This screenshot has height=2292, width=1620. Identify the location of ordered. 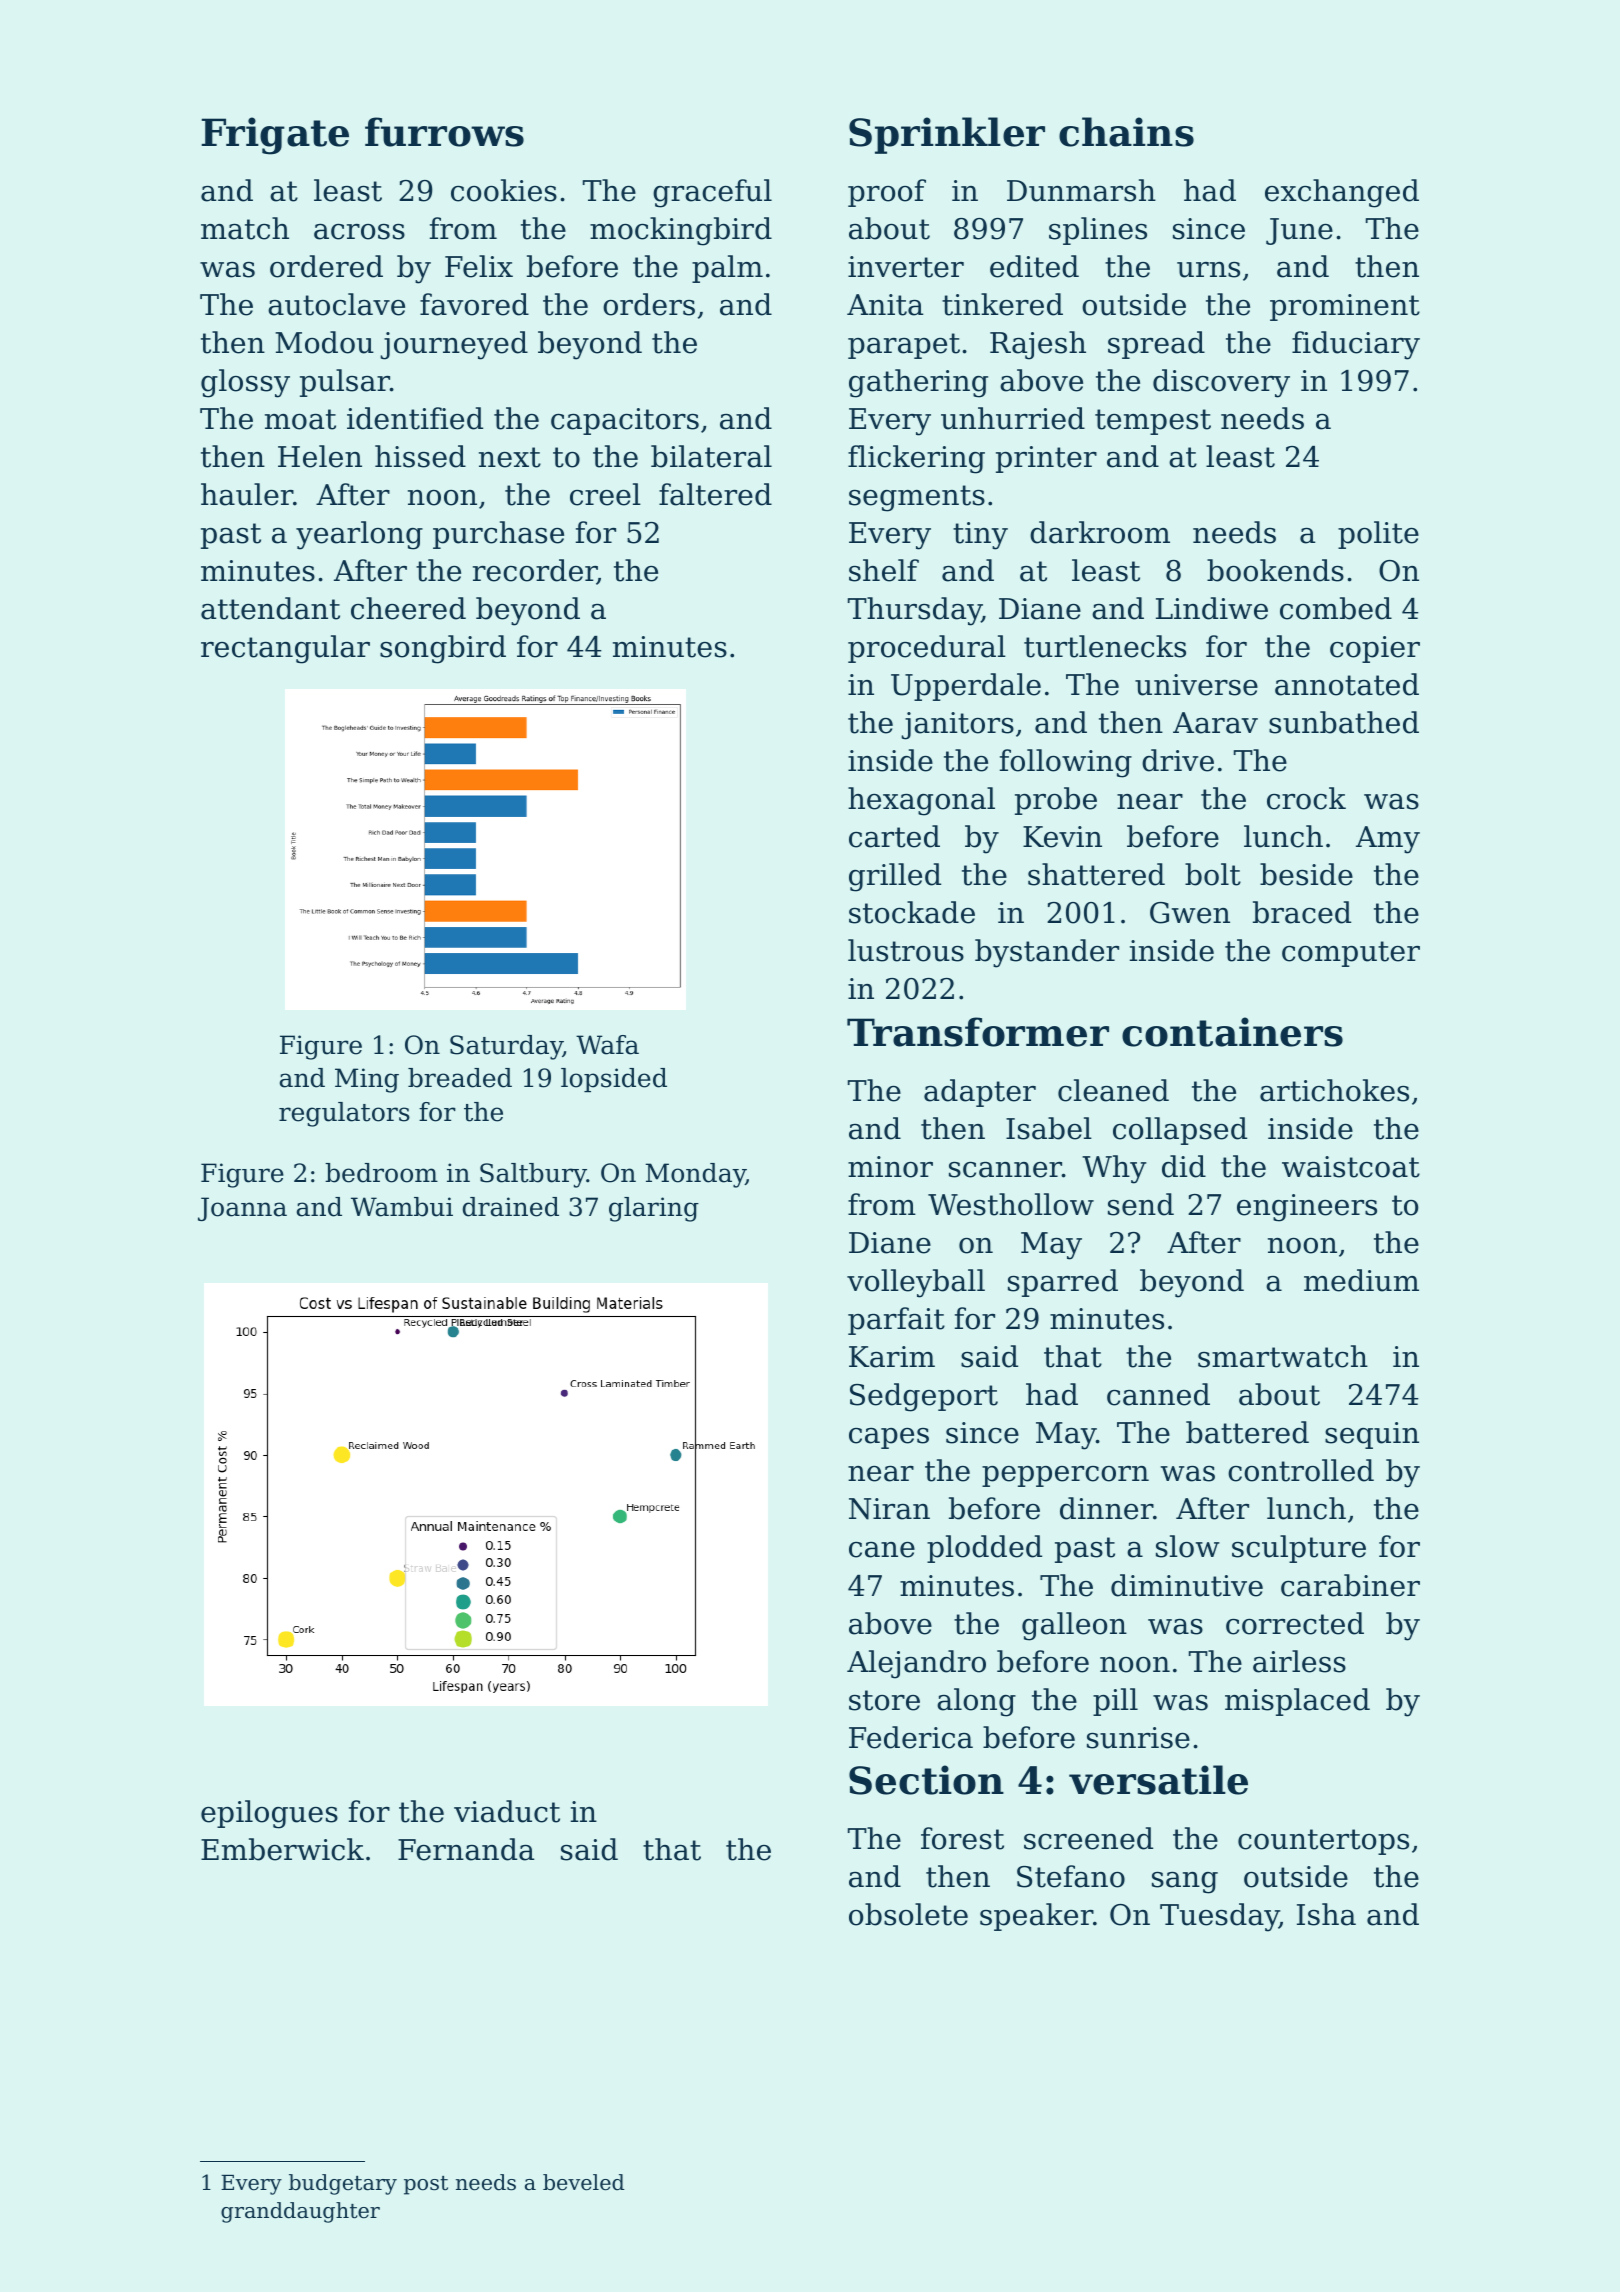
(326, 266).
